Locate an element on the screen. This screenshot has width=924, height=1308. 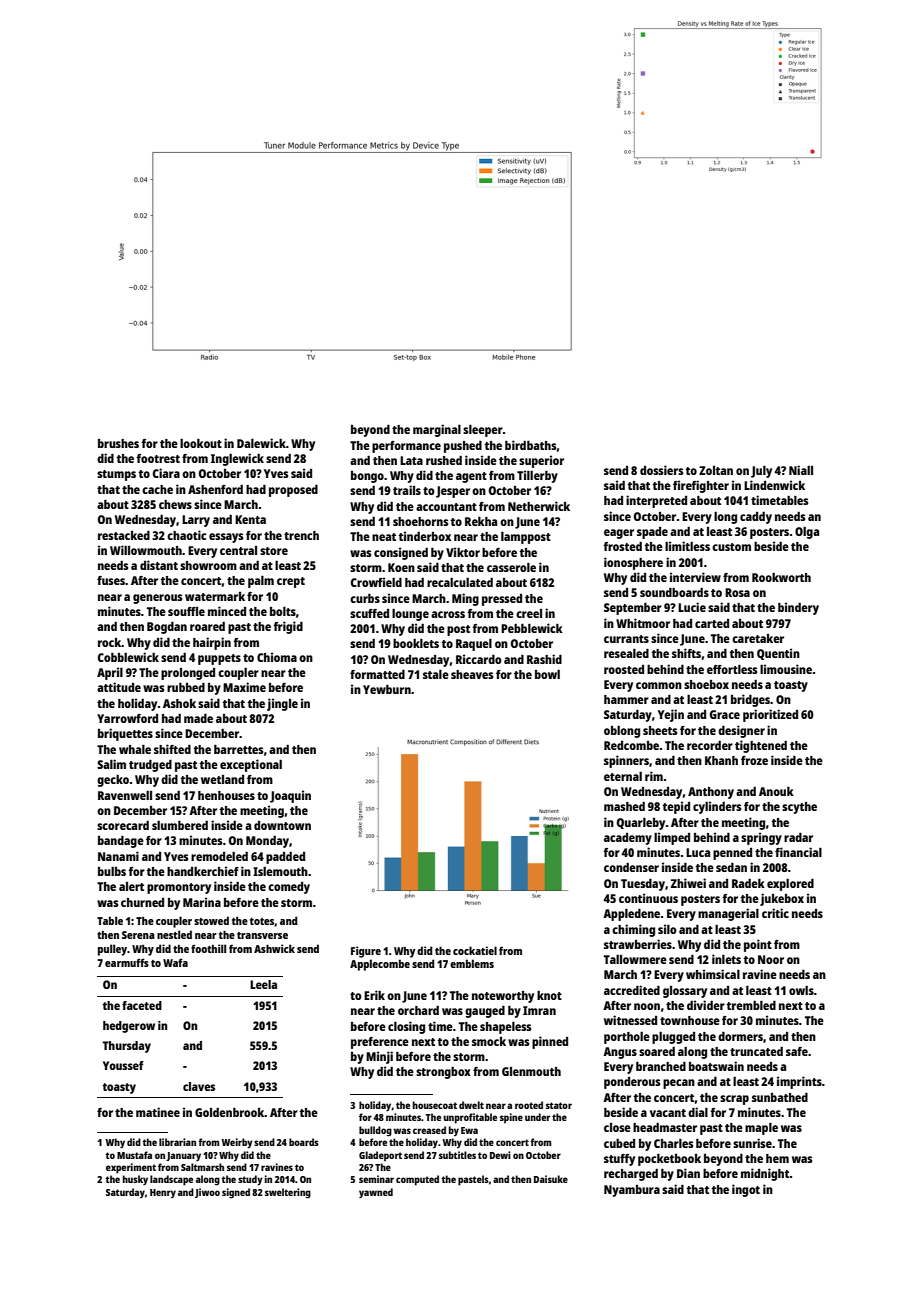
Joaquin is located at coordinates (290, 796).
